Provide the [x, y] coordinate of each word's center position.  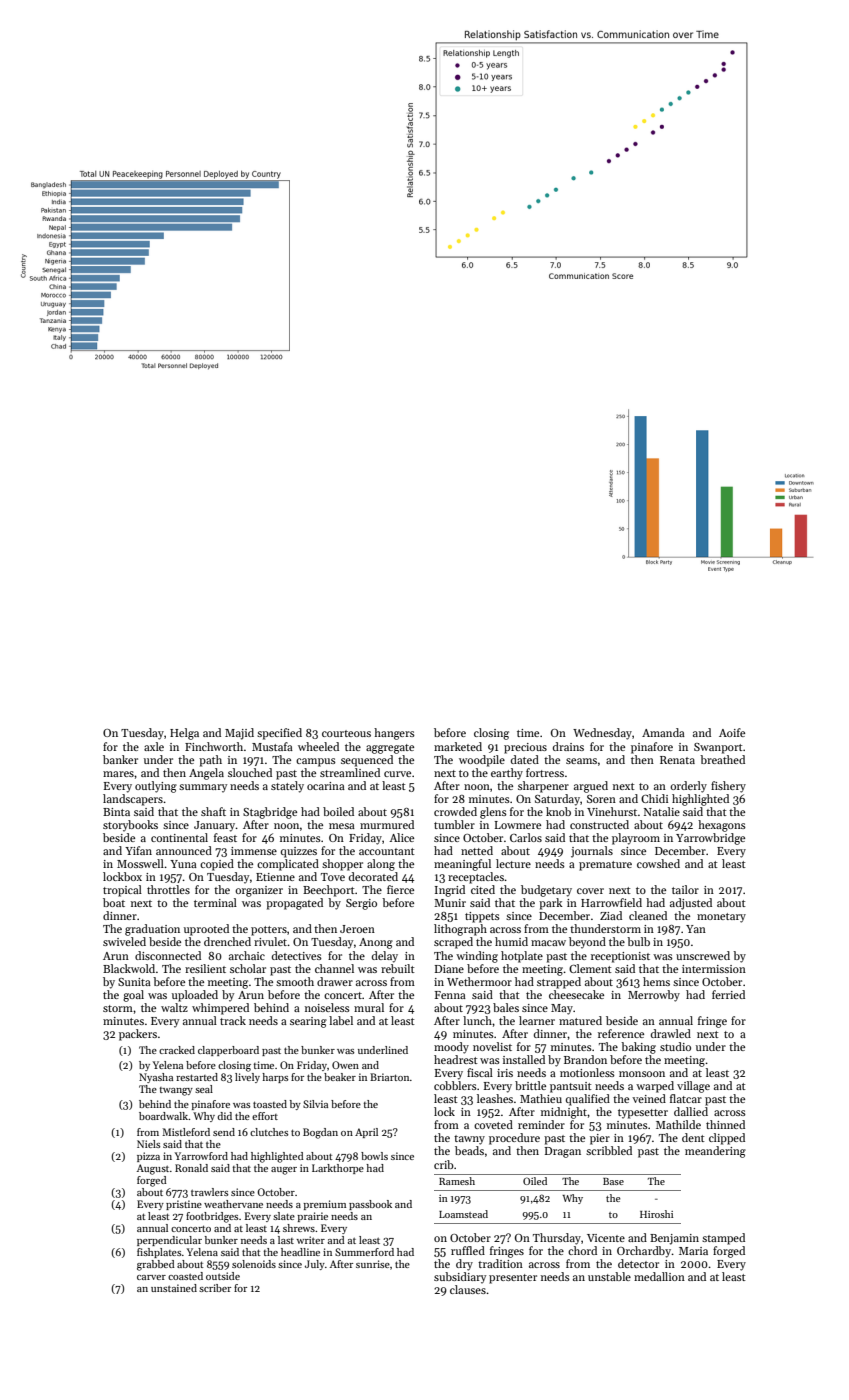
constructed [599, 824]
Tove [333, 877]
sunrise [373, 1264]
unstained [174, 1288]
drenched [227, 941]
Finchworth [214, 746]
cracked [177, 1050]
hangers [394, 734]
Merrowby [654, 996]
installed [524, 1059]
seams [581, 761]
